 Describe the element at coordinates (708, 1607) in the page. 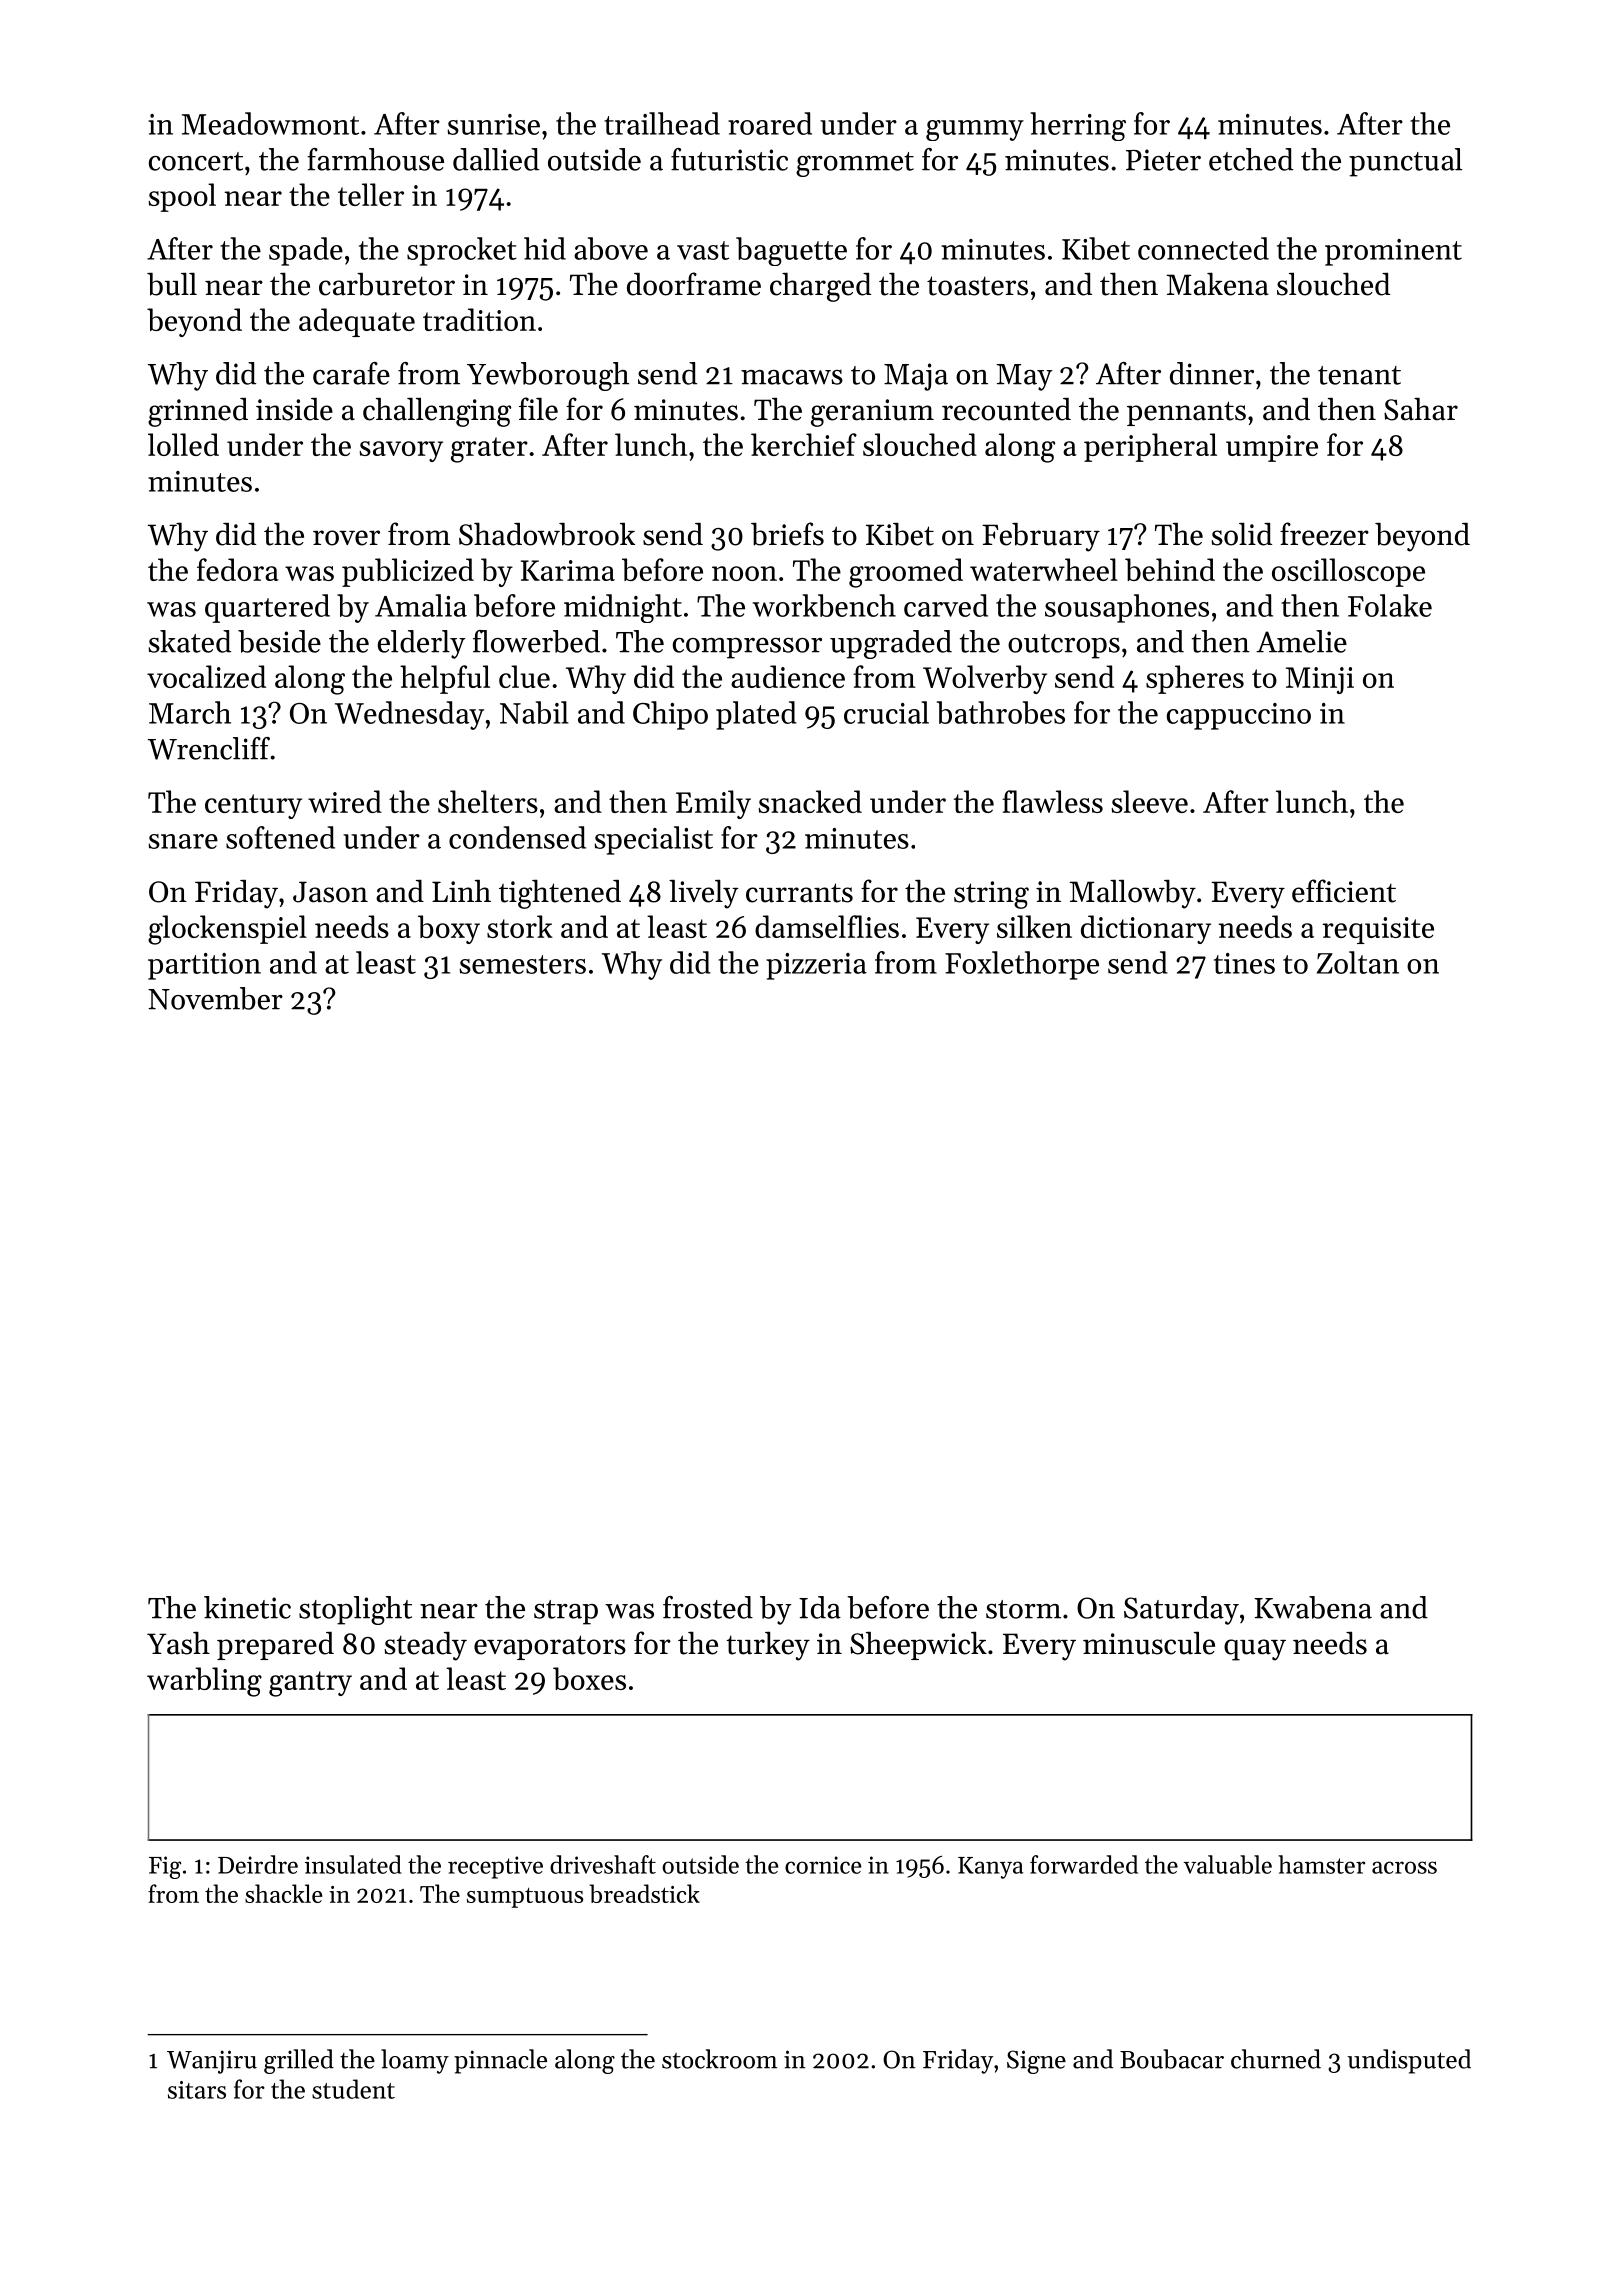

I see `frosted` at that location.
